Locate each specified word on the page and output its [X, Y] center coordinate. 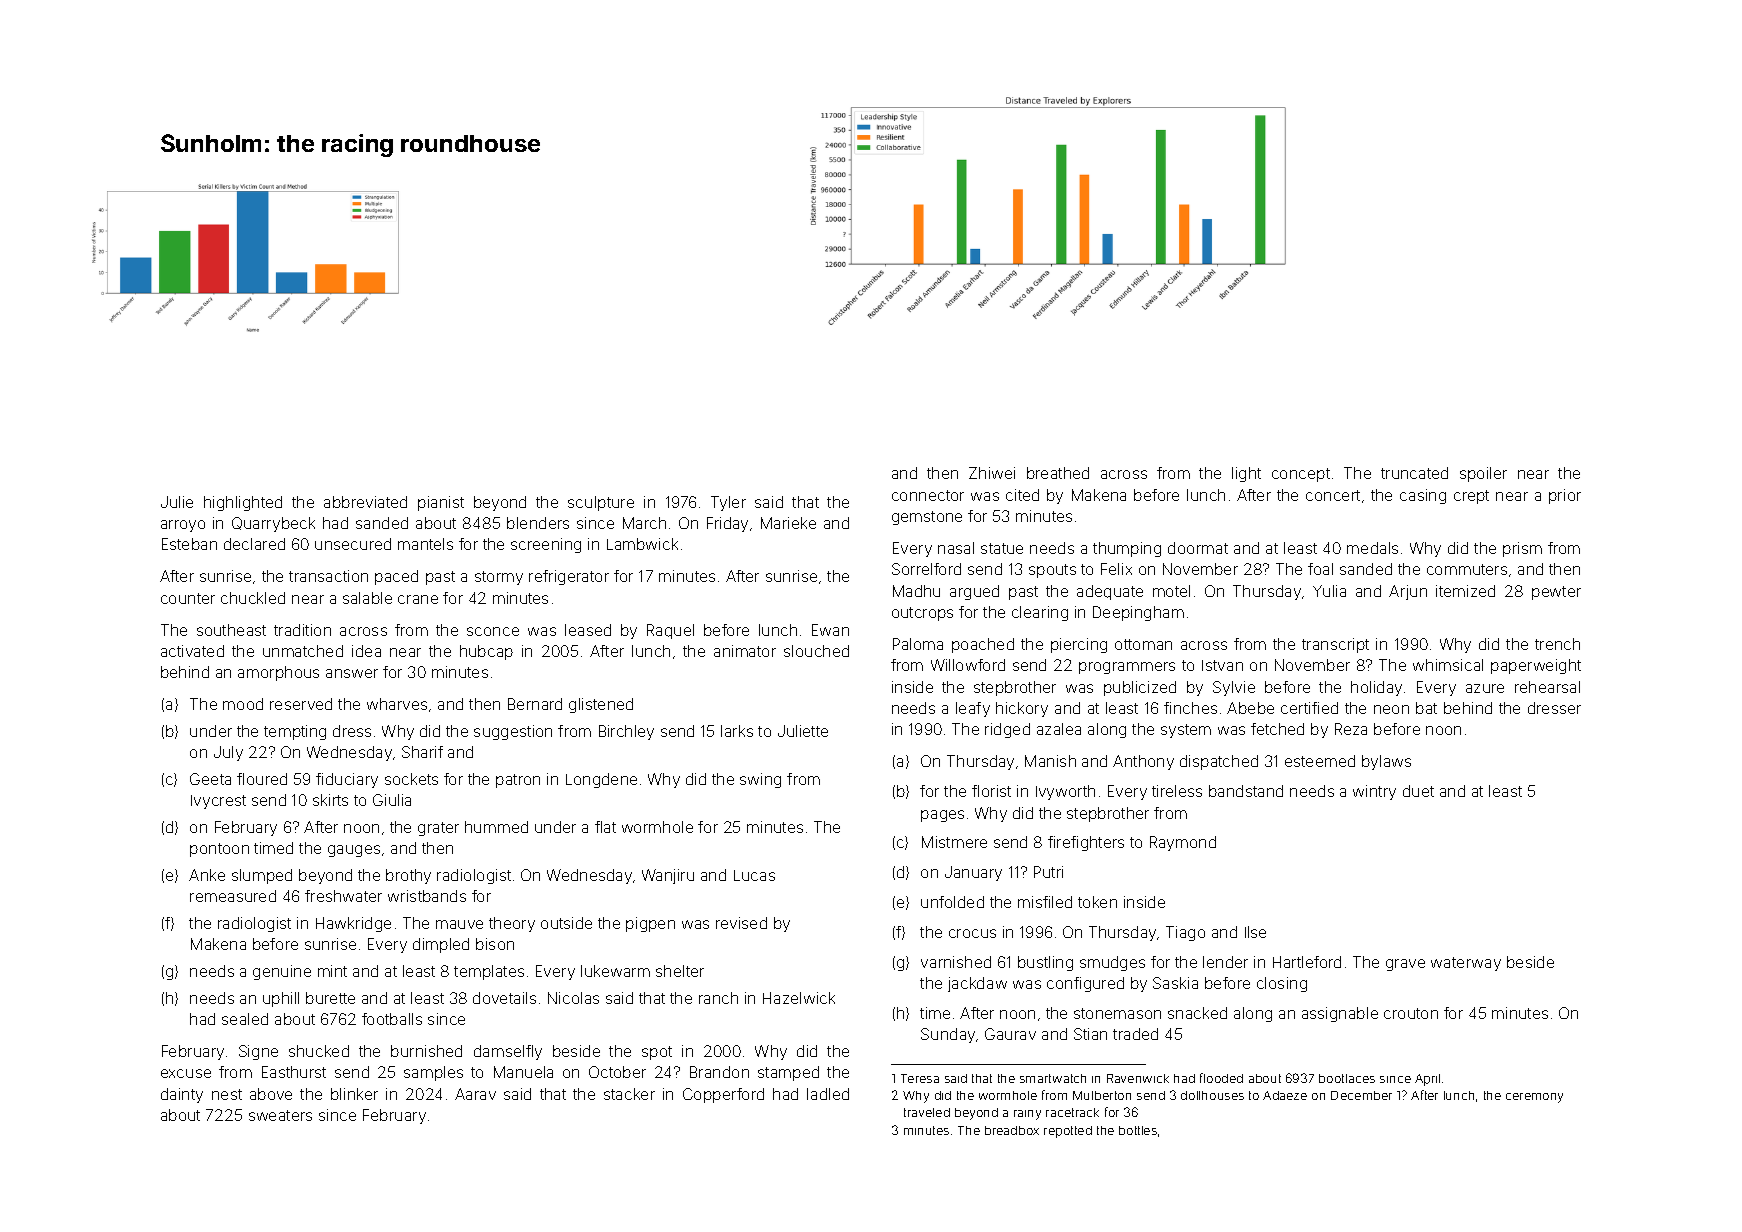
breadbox [1012, 1130]
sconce [493, 631]
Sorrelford [926, 569]
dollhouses [1212, 1095]
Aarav [475, 1094]
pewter [1556, 593]
